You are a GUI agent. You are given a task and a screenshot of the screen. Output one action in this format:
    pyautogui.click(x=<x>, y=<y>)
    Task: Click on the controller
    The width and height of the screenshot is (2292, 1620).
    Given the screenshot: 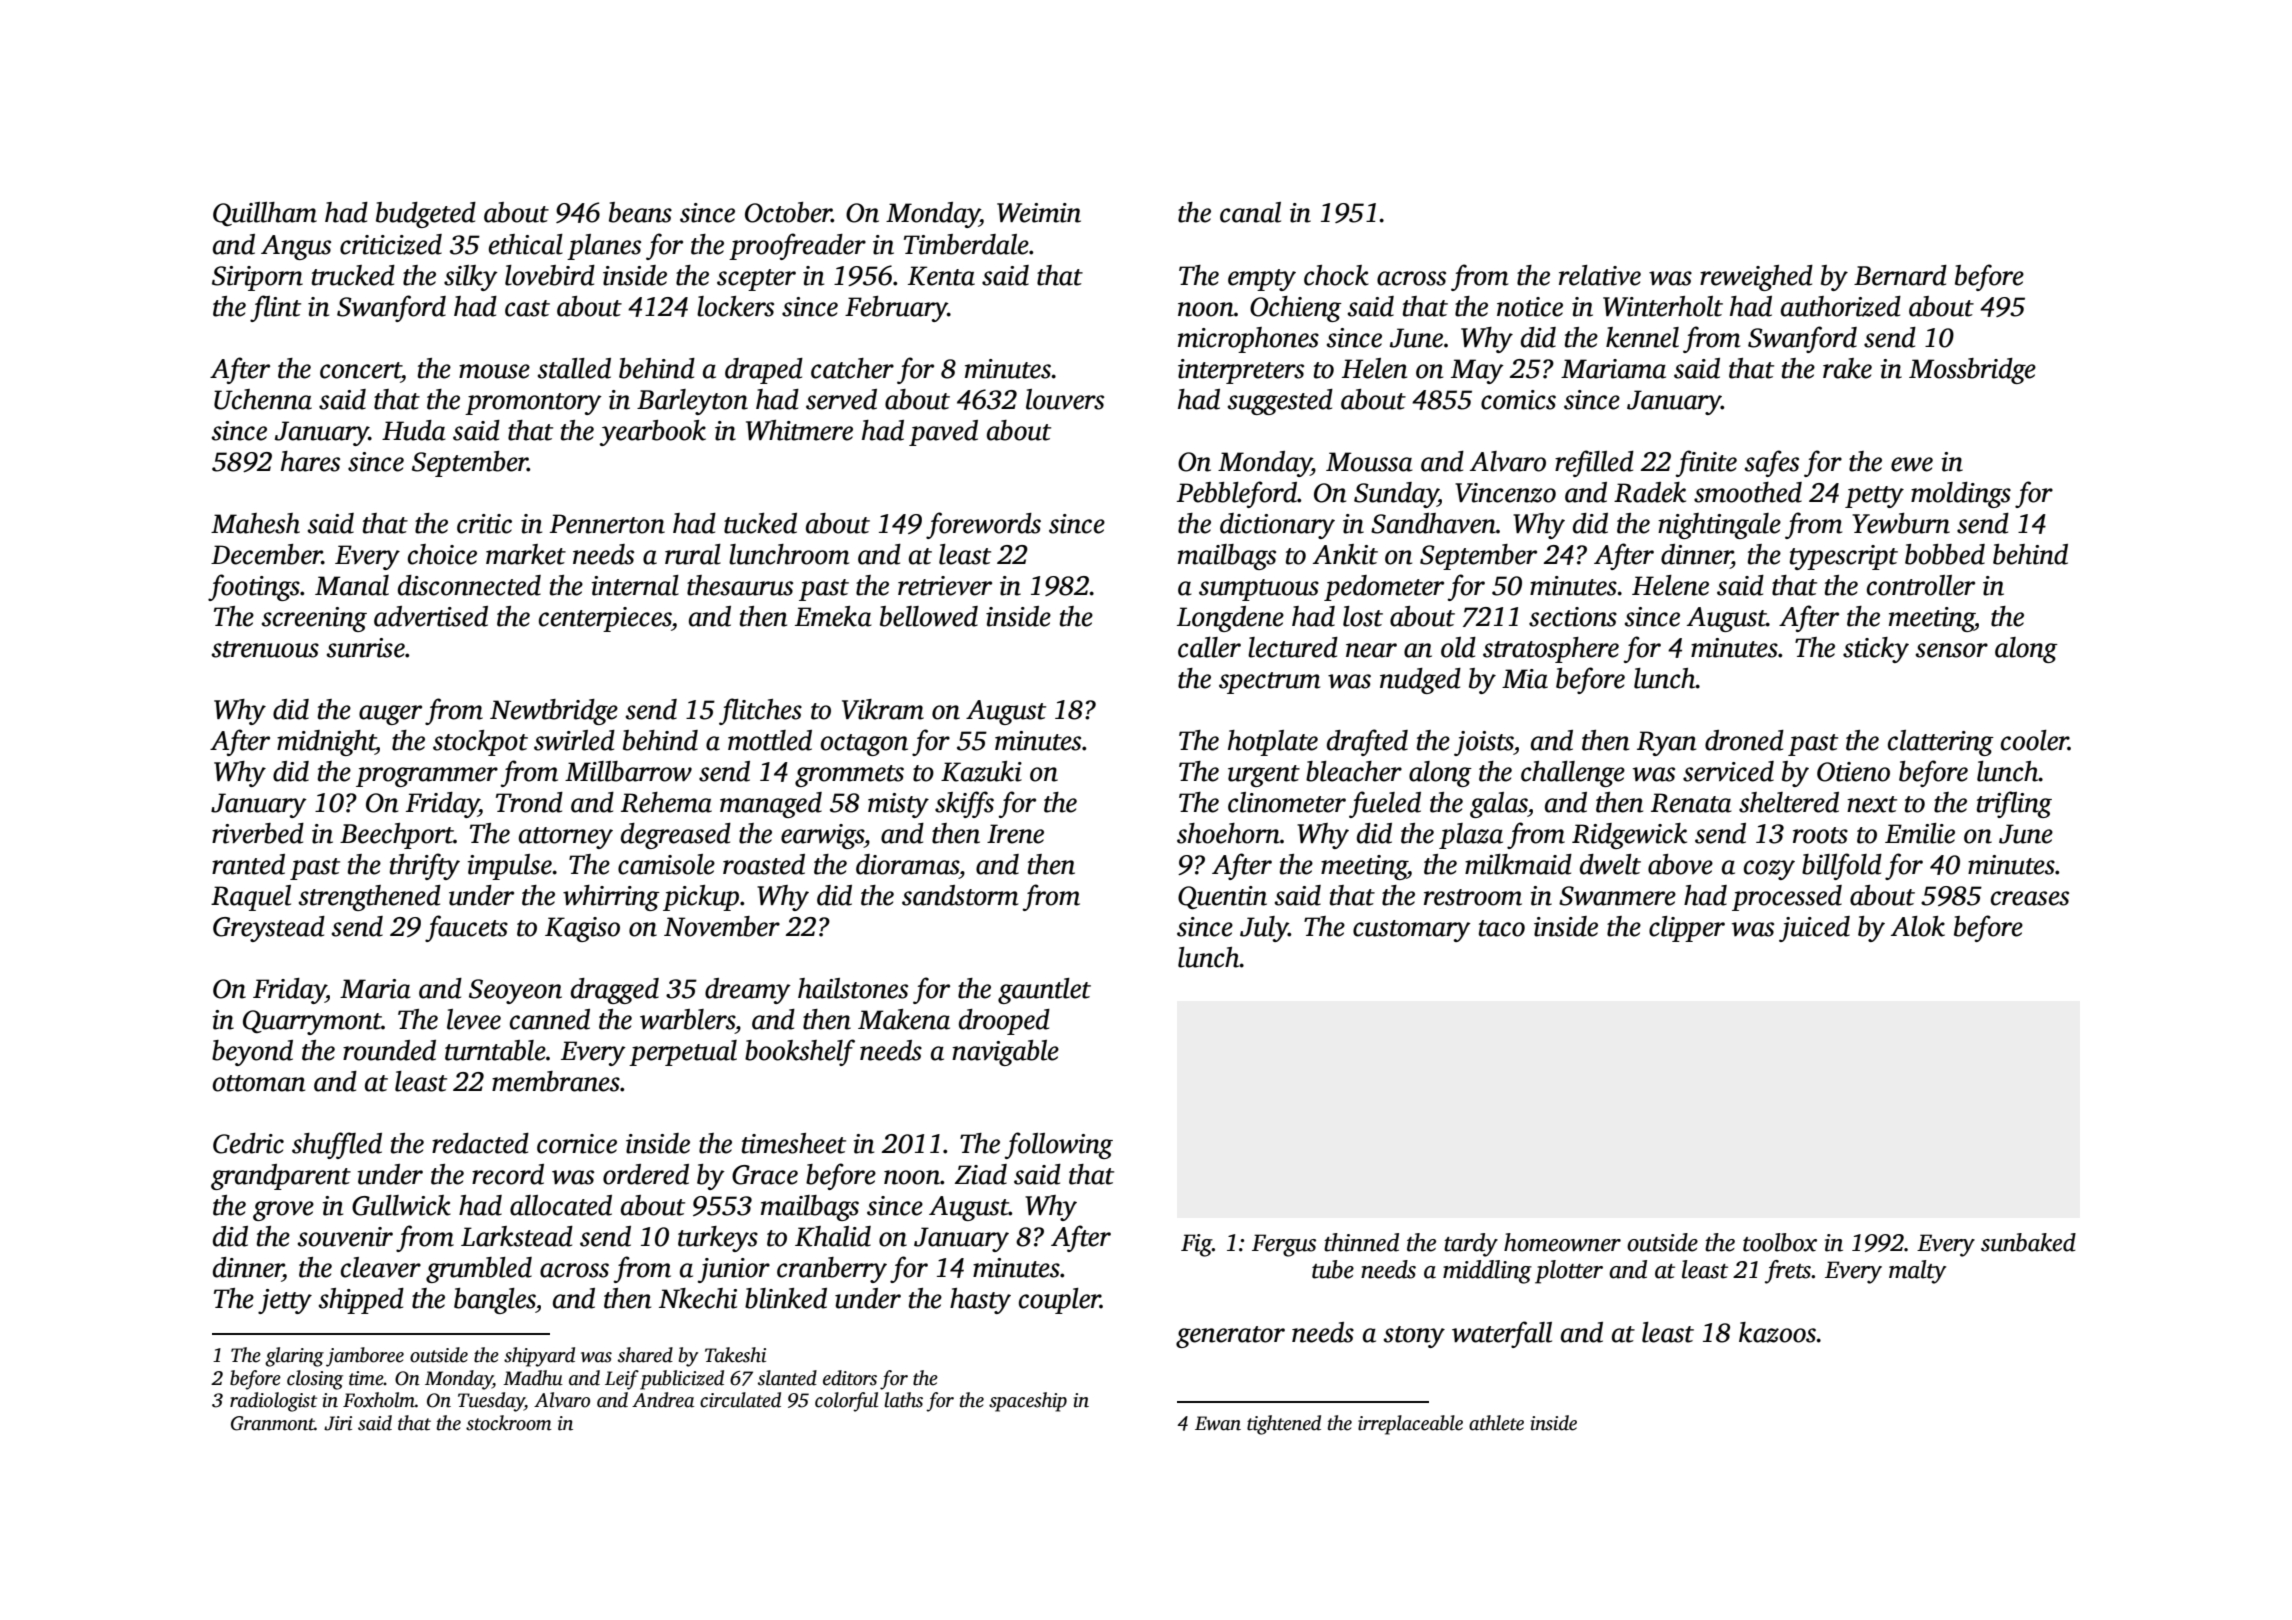 What is the action you would take?
    pyautogui.click(x=1921, y=585)
